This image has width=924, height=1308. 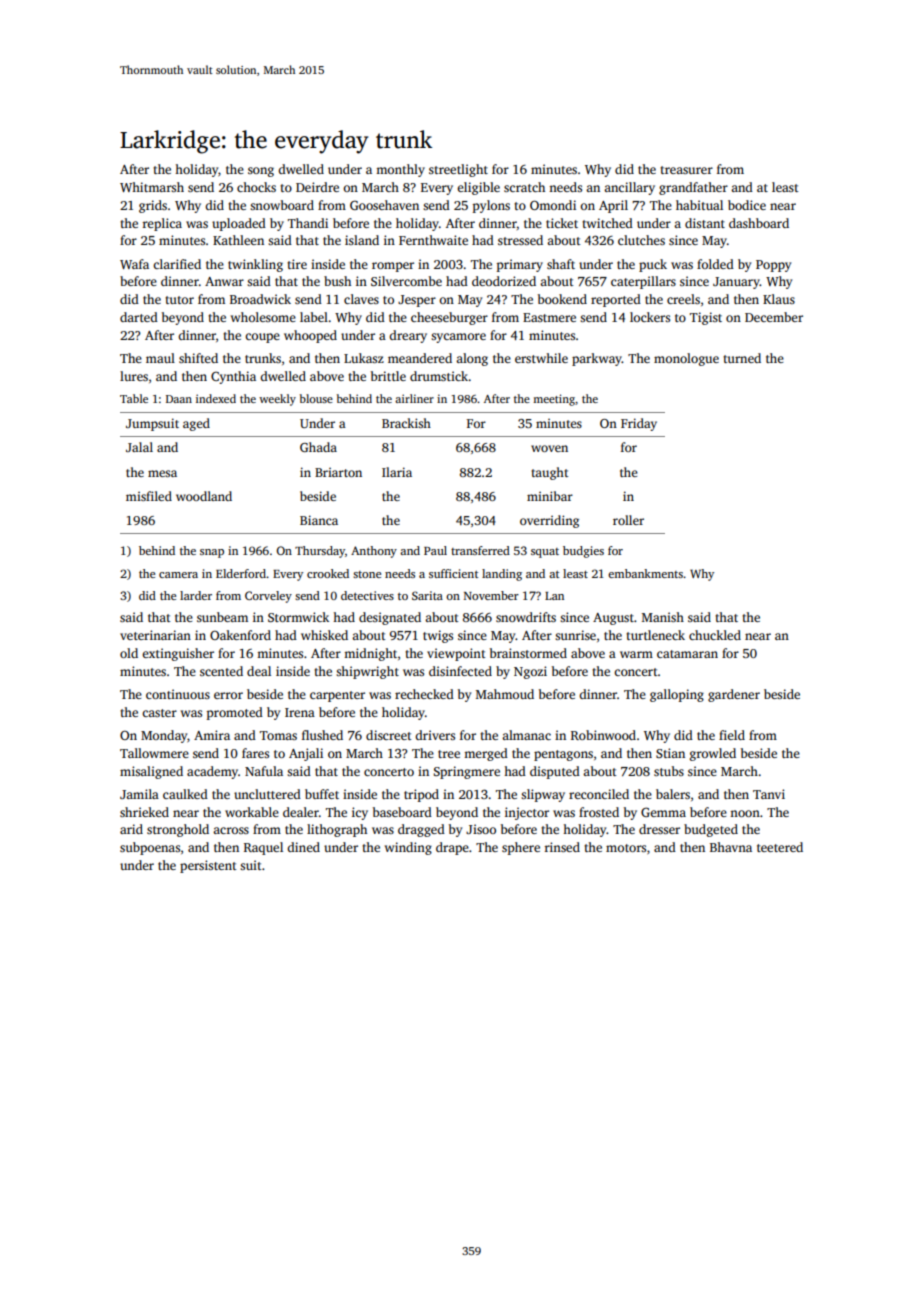 What do you see at coordinates (400, 170) in the image?
I see `monthly` at bounding box center [400, 170].
